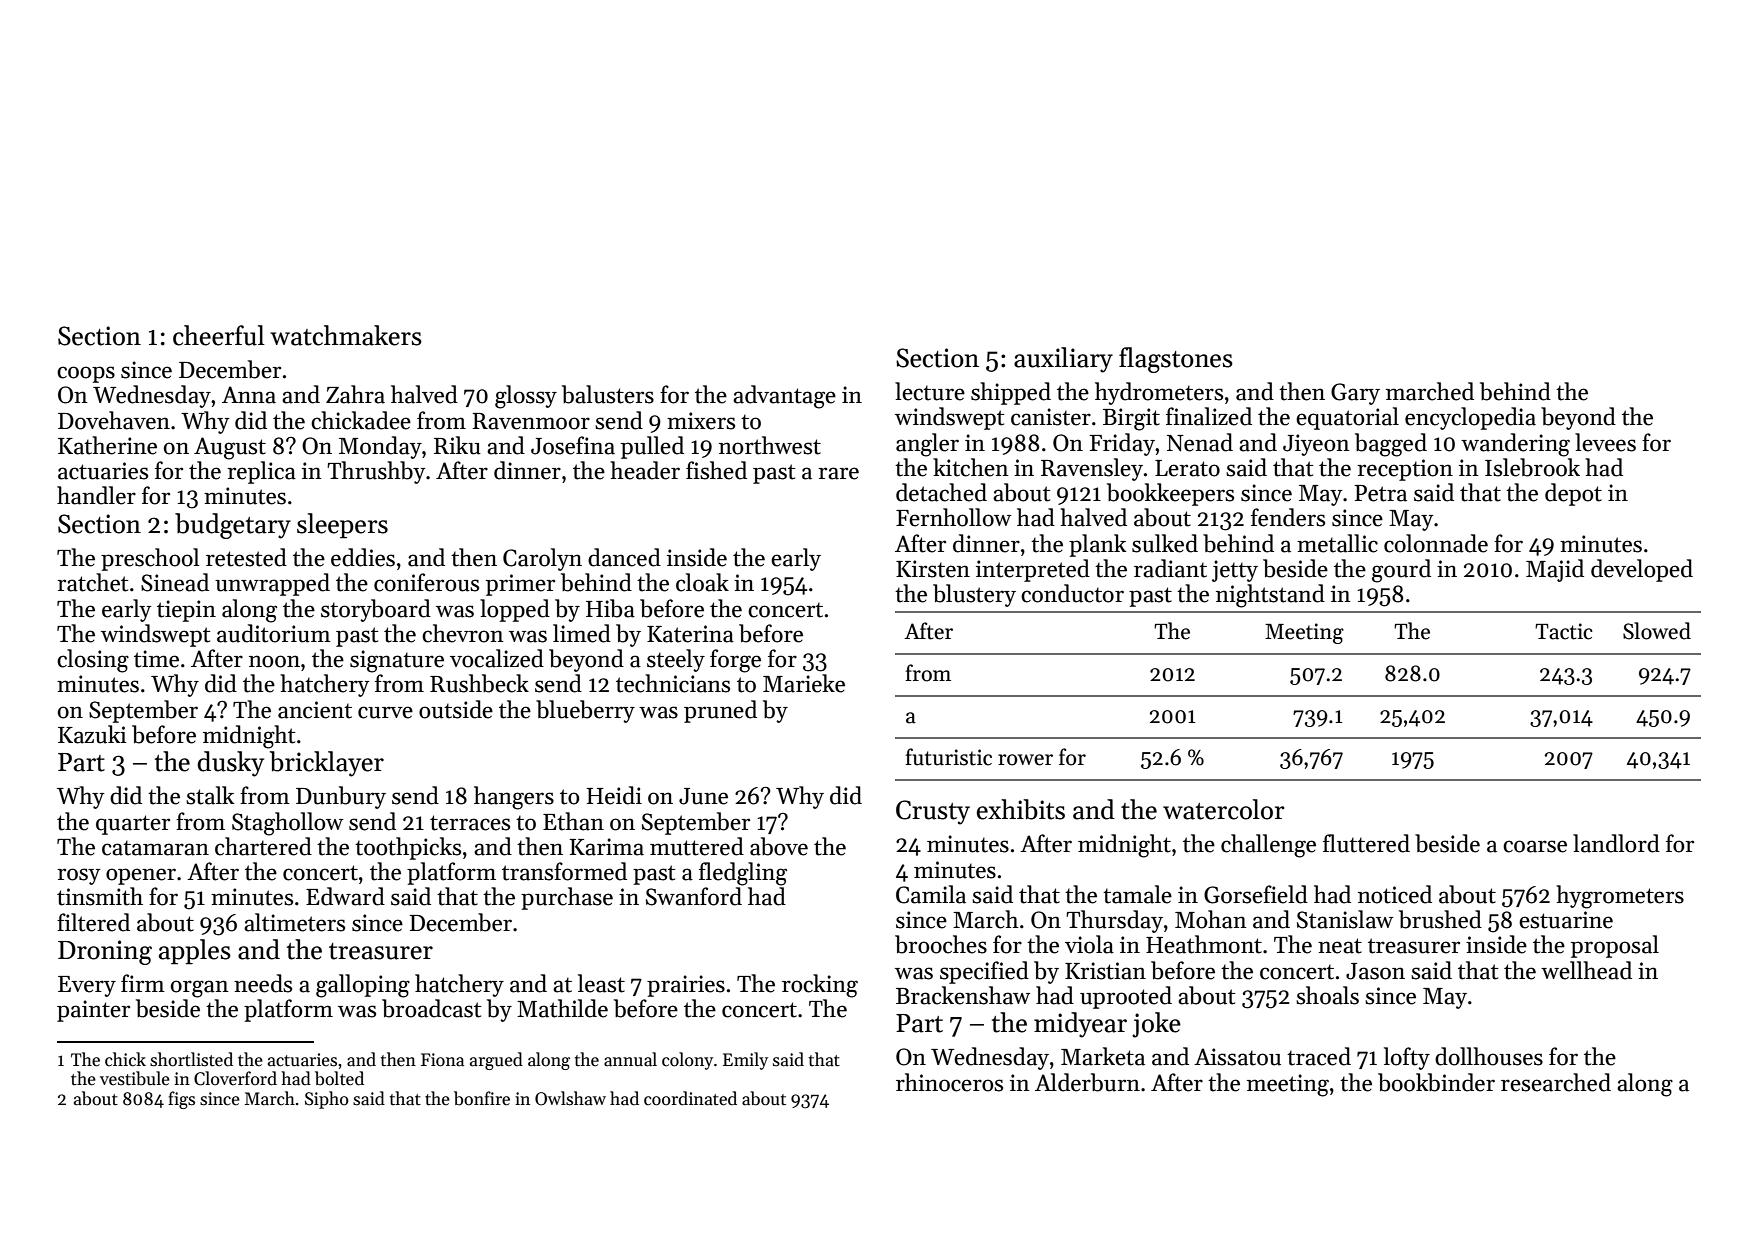 Image resolution: width=1758 pixels, height=1243 pixels. Describe the element at coordinates (1224, 809) in the screenshot. I see `watercolor` at that location.
